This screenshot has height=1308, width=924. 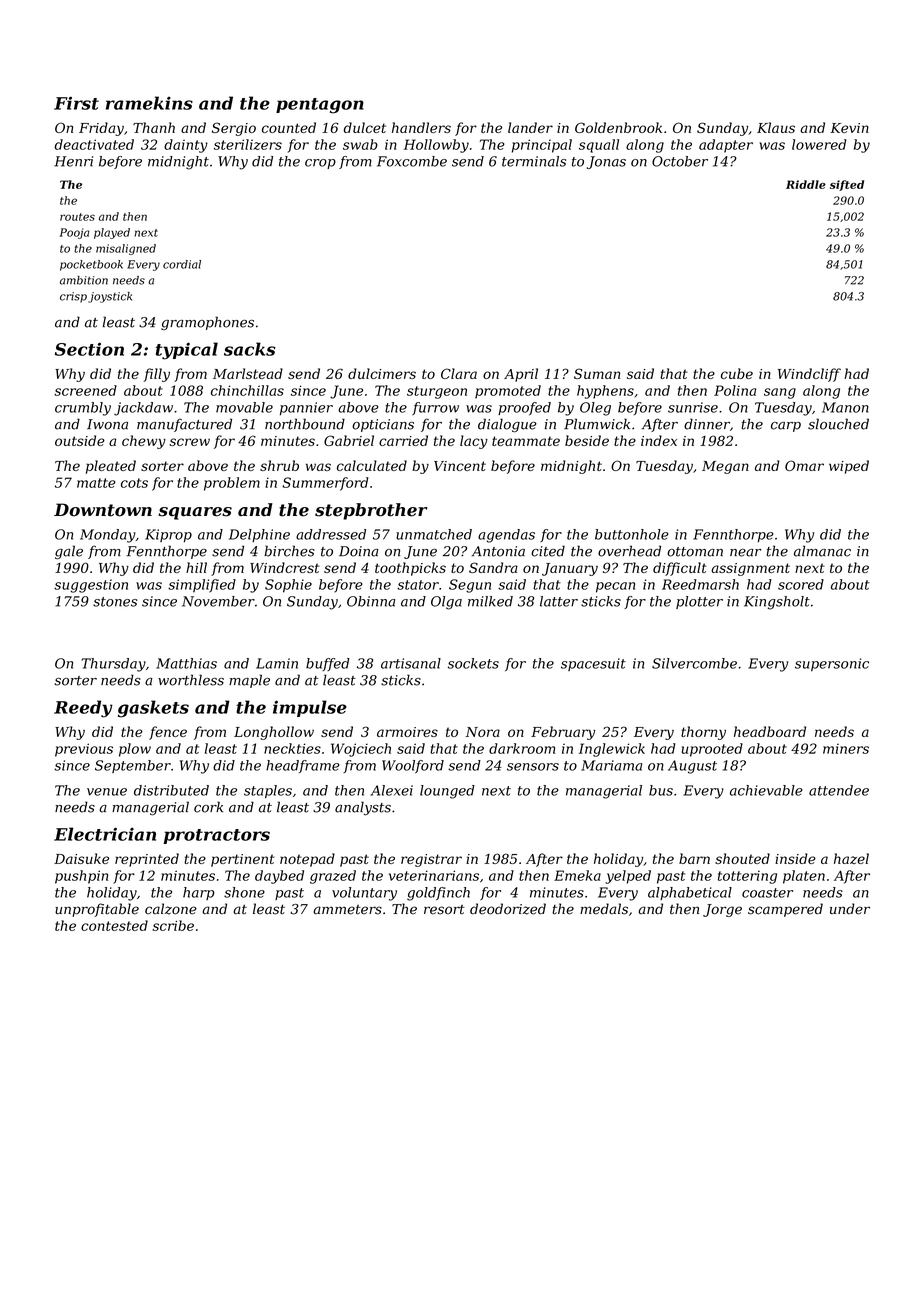 I want to click on Suman, so click(x=597, y=373).
